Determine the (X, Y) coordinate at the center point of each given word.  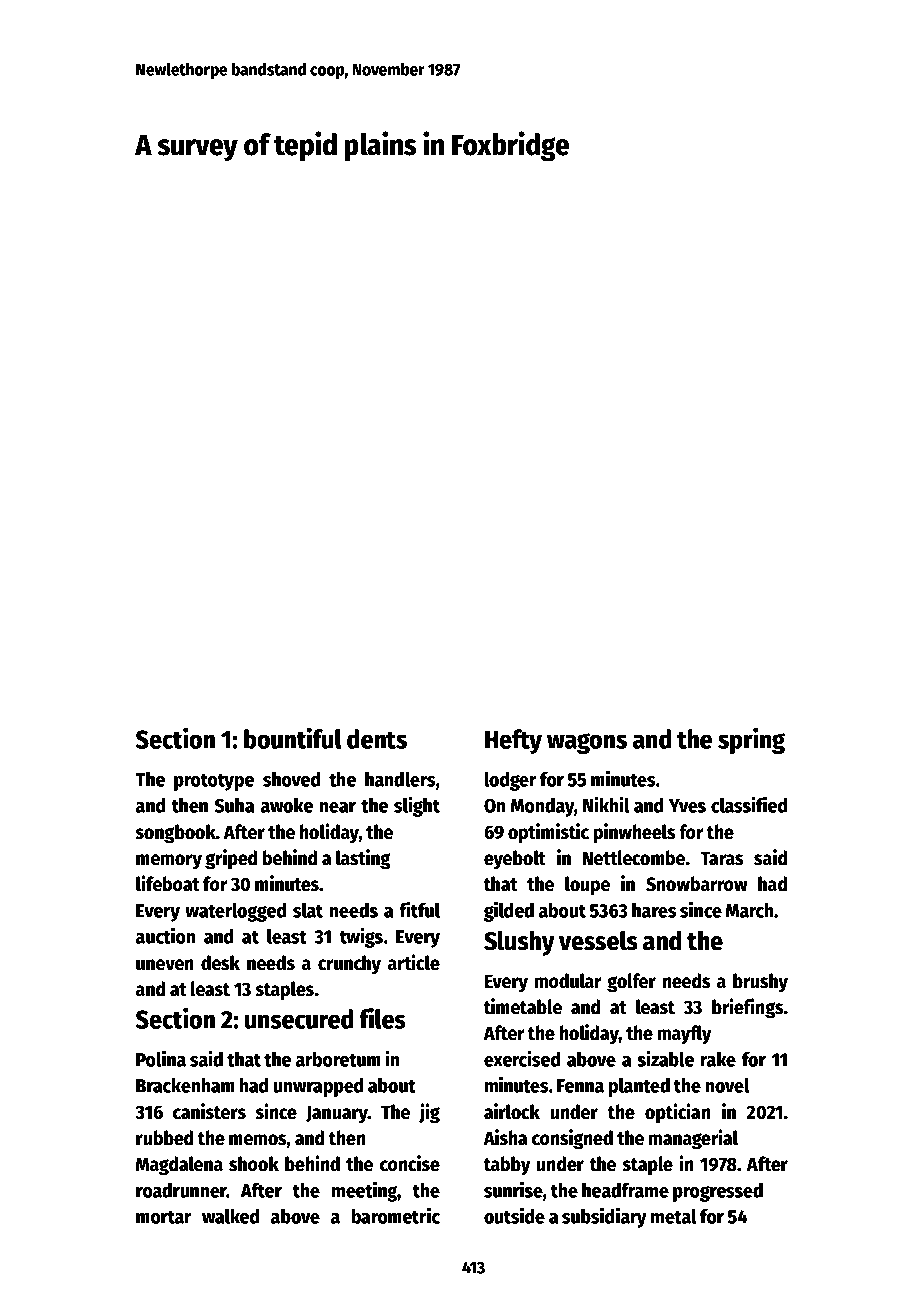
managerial (693, 1139)
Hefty (513, 741)
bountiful (293, 738)
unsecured (299, 1019)
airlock (512, 1111)
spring (751, 740)
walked (230, 1216)
